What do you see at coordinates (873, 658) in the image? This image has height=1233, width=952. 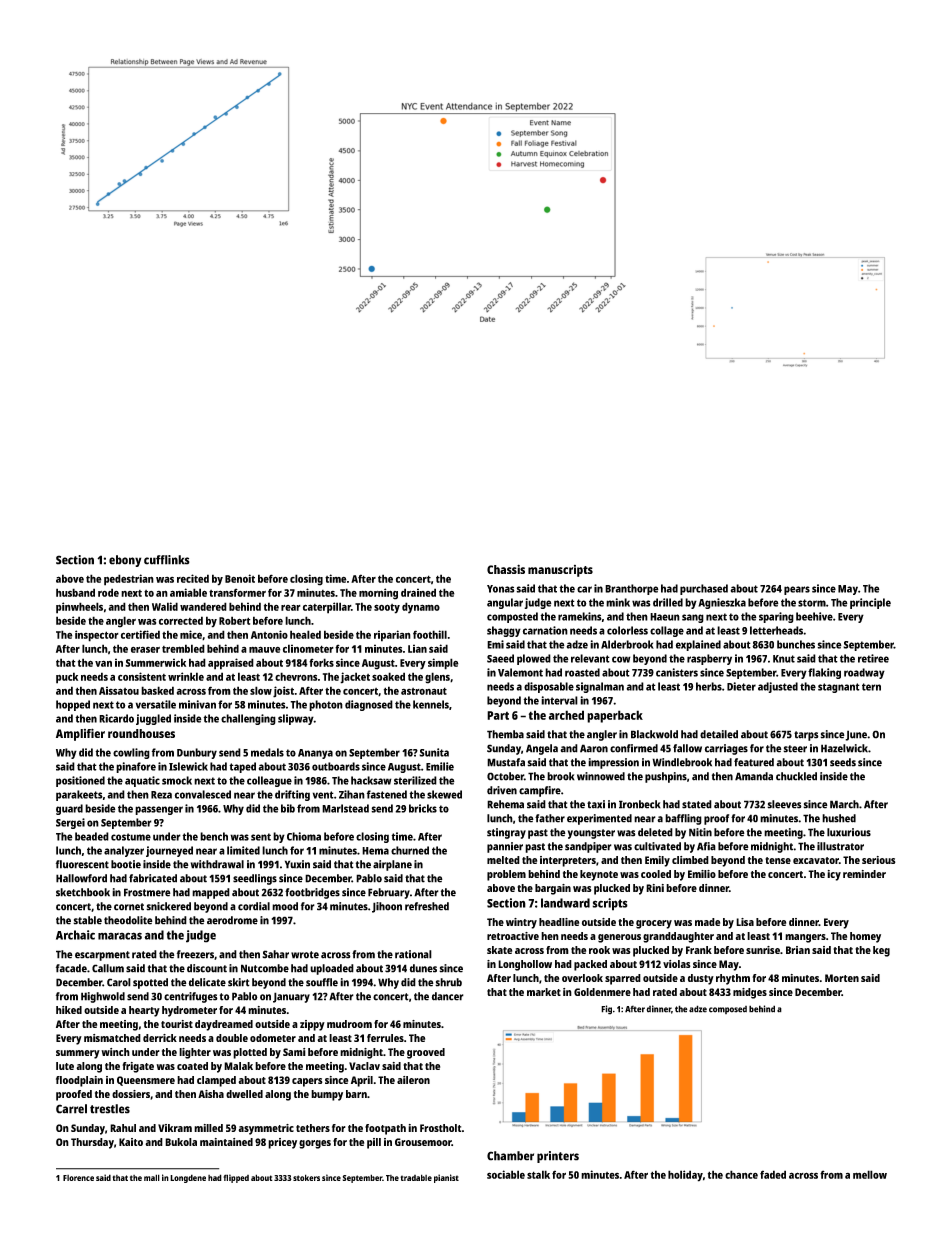 I see `retiree` at bounding box center [873, 658].
